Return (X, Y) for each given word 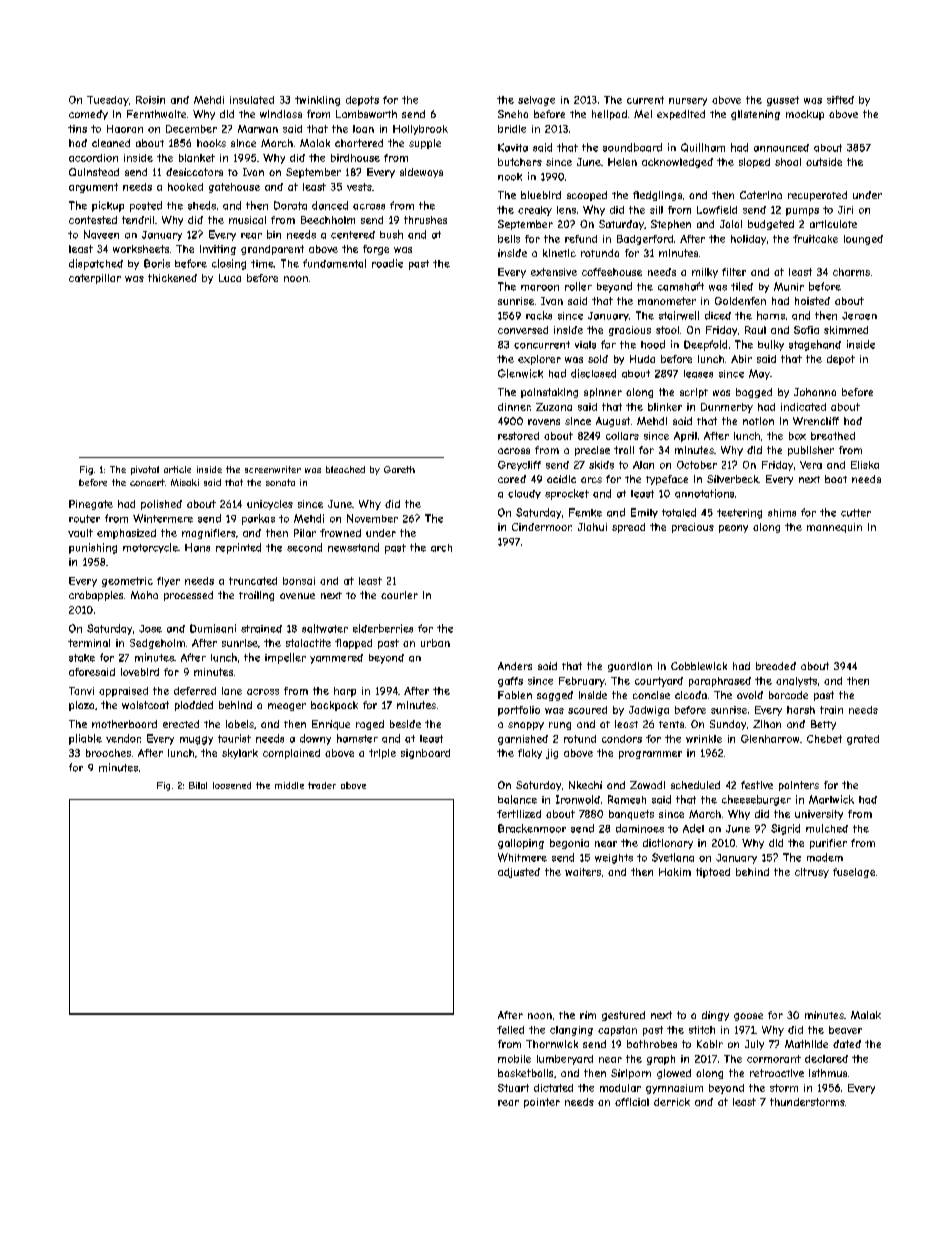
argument (93, 188)
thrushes (425, 220)
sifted (840, 100)
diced (718, 315)
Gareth (399, 469)
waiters (583, 872)
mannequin (834, 528)
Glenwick (520, 373)
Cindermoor (542, 527)
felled (510, 1030)
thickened (172, 278)
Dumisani (213, 628)
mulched (827, 828)
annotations (704, 493)
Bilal (198, 785)
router (84, 519)
